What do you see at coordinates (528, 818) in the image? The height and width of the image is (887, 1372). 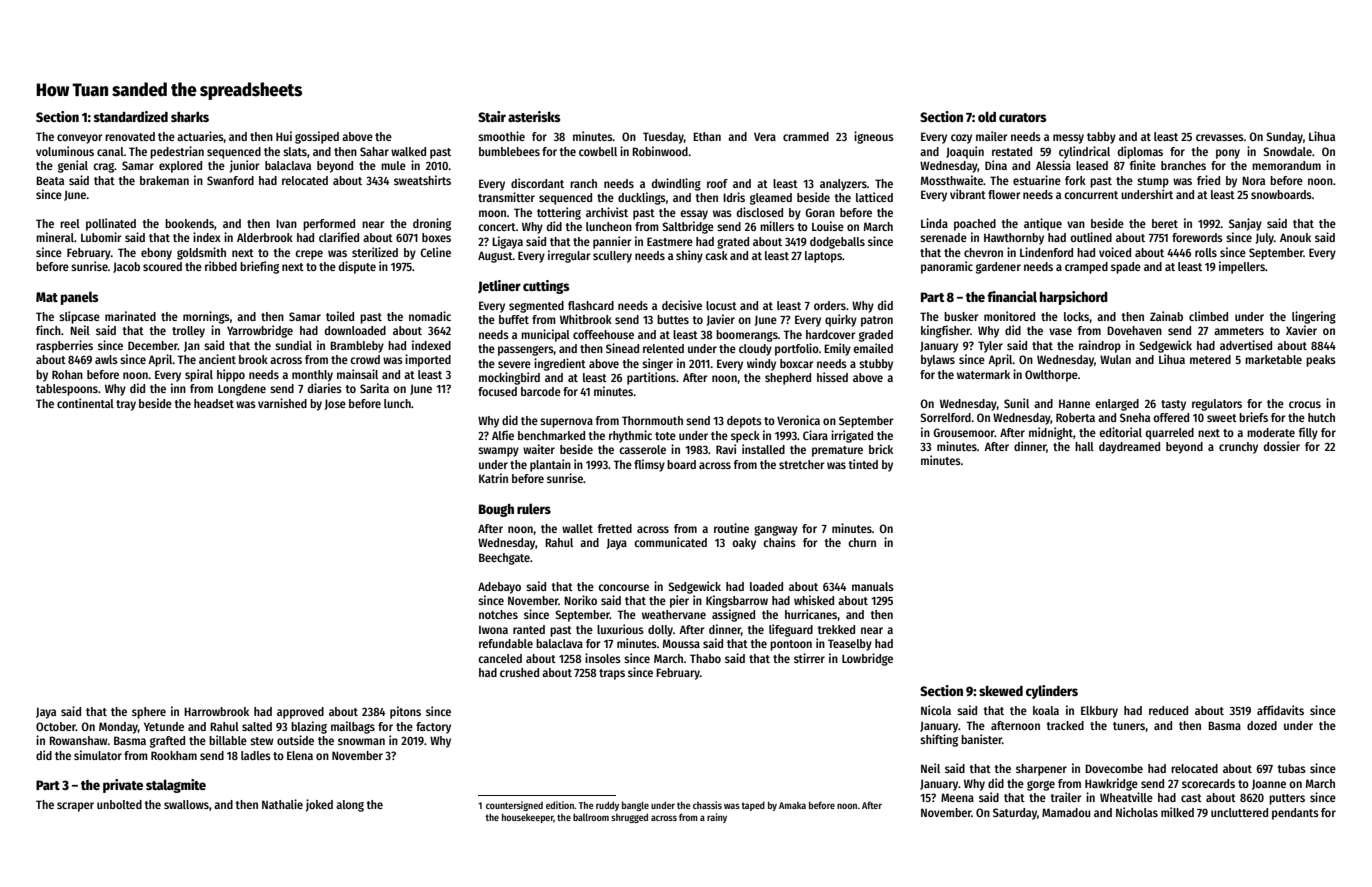 I see `housekeeper` at bounding box center [528, 818].
